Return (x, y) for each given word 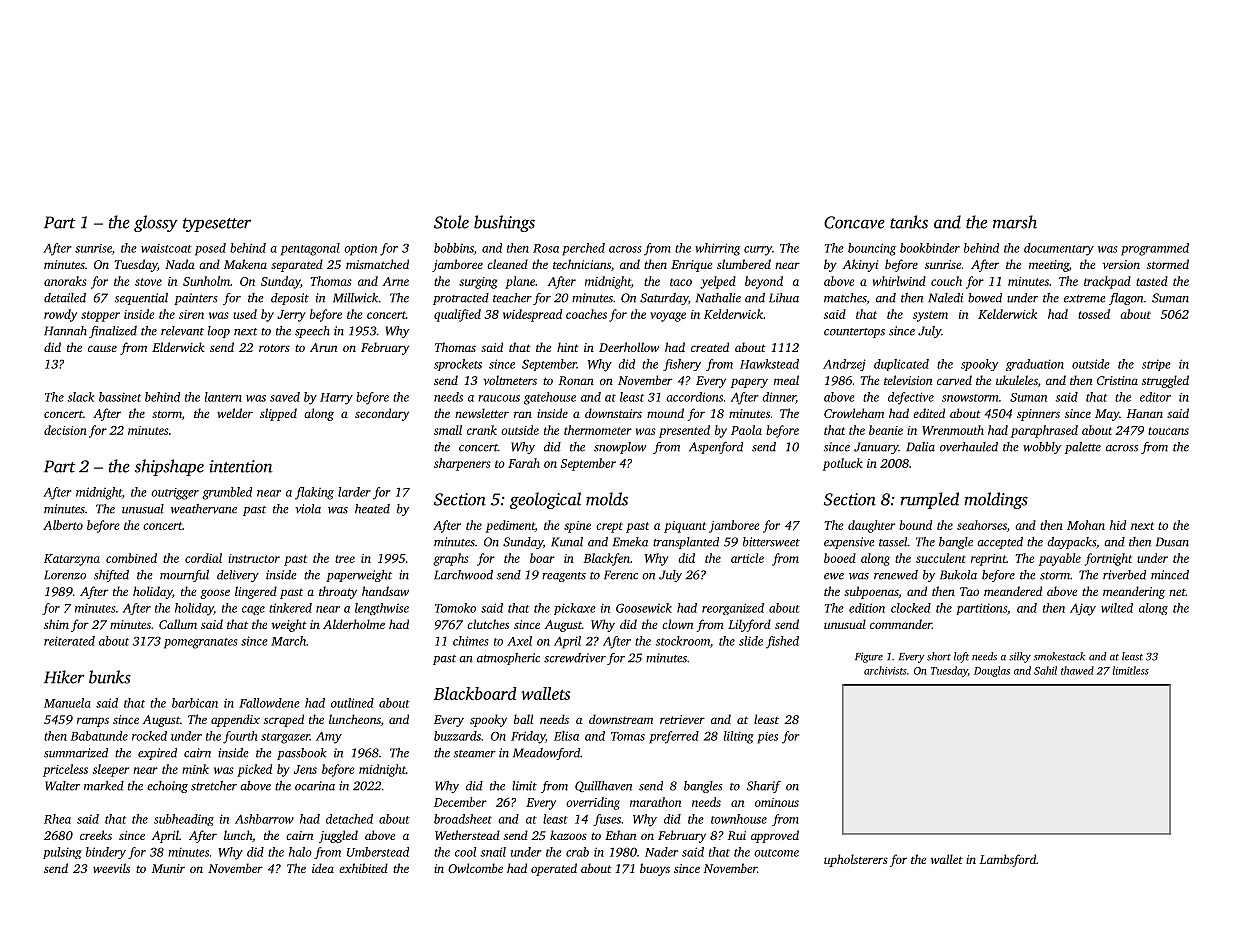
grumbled (227, 493)
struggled (1165, 381)
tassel (893, 542)
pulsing (62, 853)
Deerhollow (629, 347)
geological (545, 500)
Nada (180, 264)
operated (554, 869)
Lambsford (1008, 860)
